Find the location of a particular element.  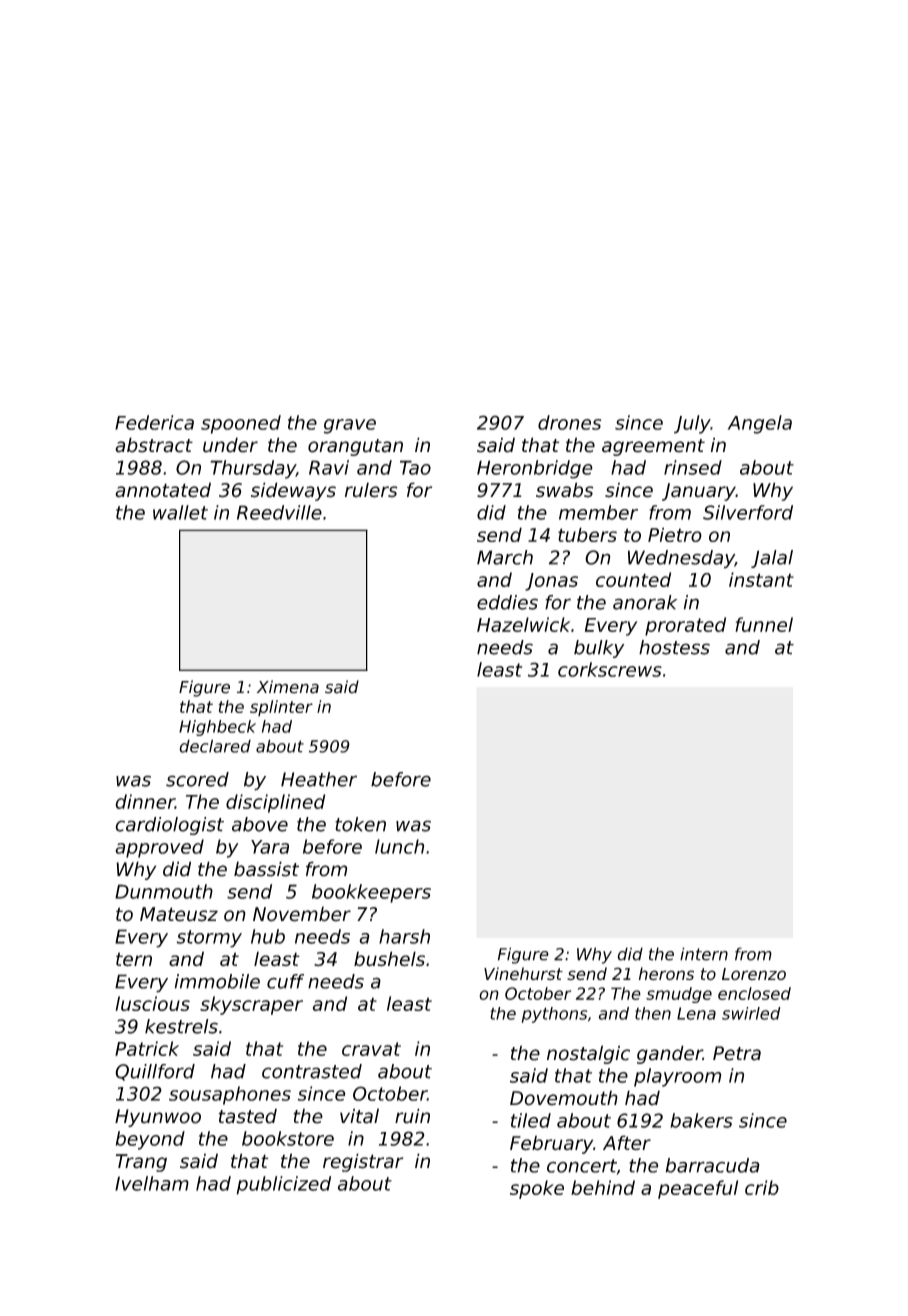

playroom is located at coordinates (677, 1077).
